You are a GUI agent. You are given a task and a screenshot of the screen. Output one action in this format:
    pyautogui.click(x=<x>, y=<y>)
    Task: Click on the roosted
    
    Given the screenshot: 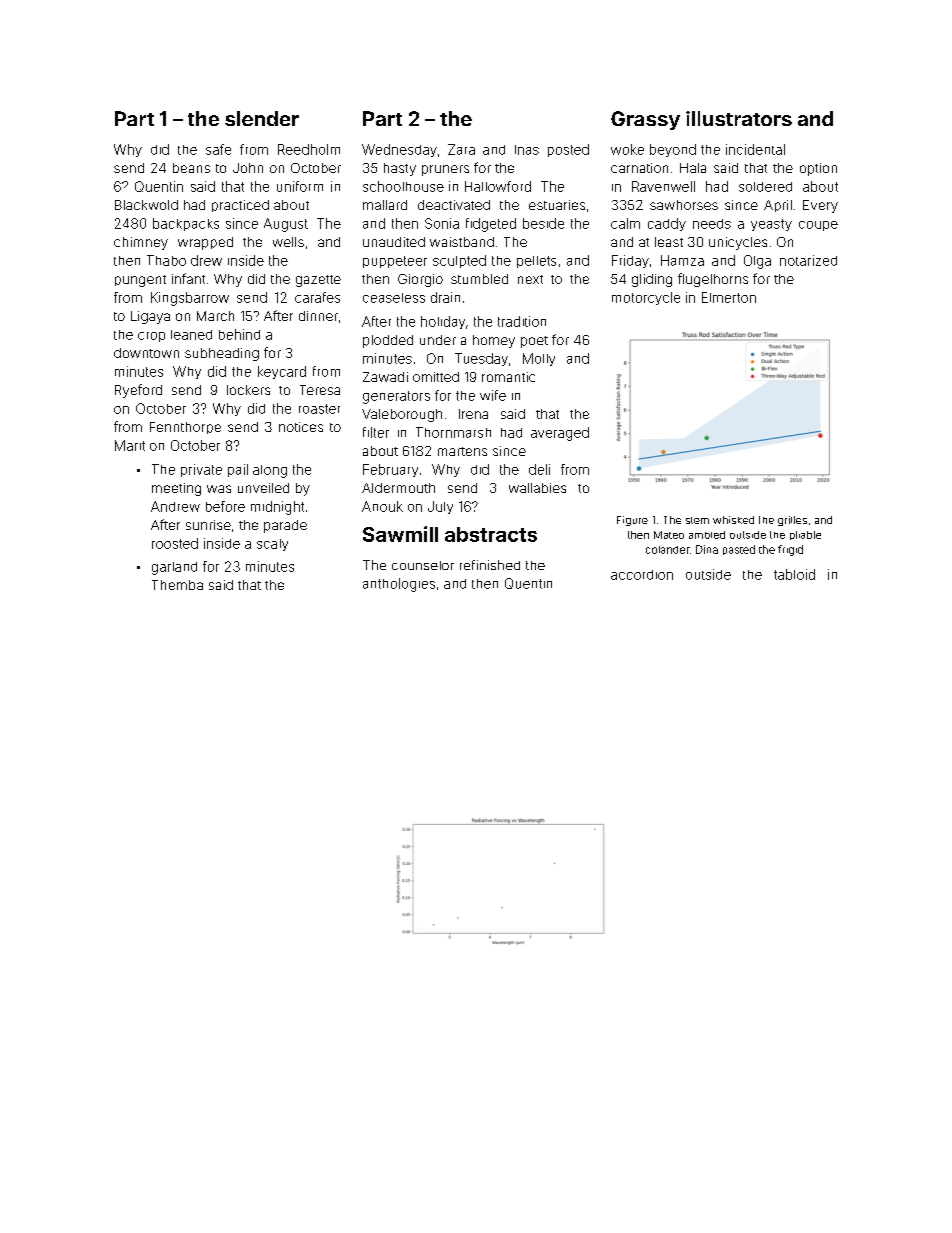 What is the action you would take?
    pyautogui.click(x=175, y=543)
